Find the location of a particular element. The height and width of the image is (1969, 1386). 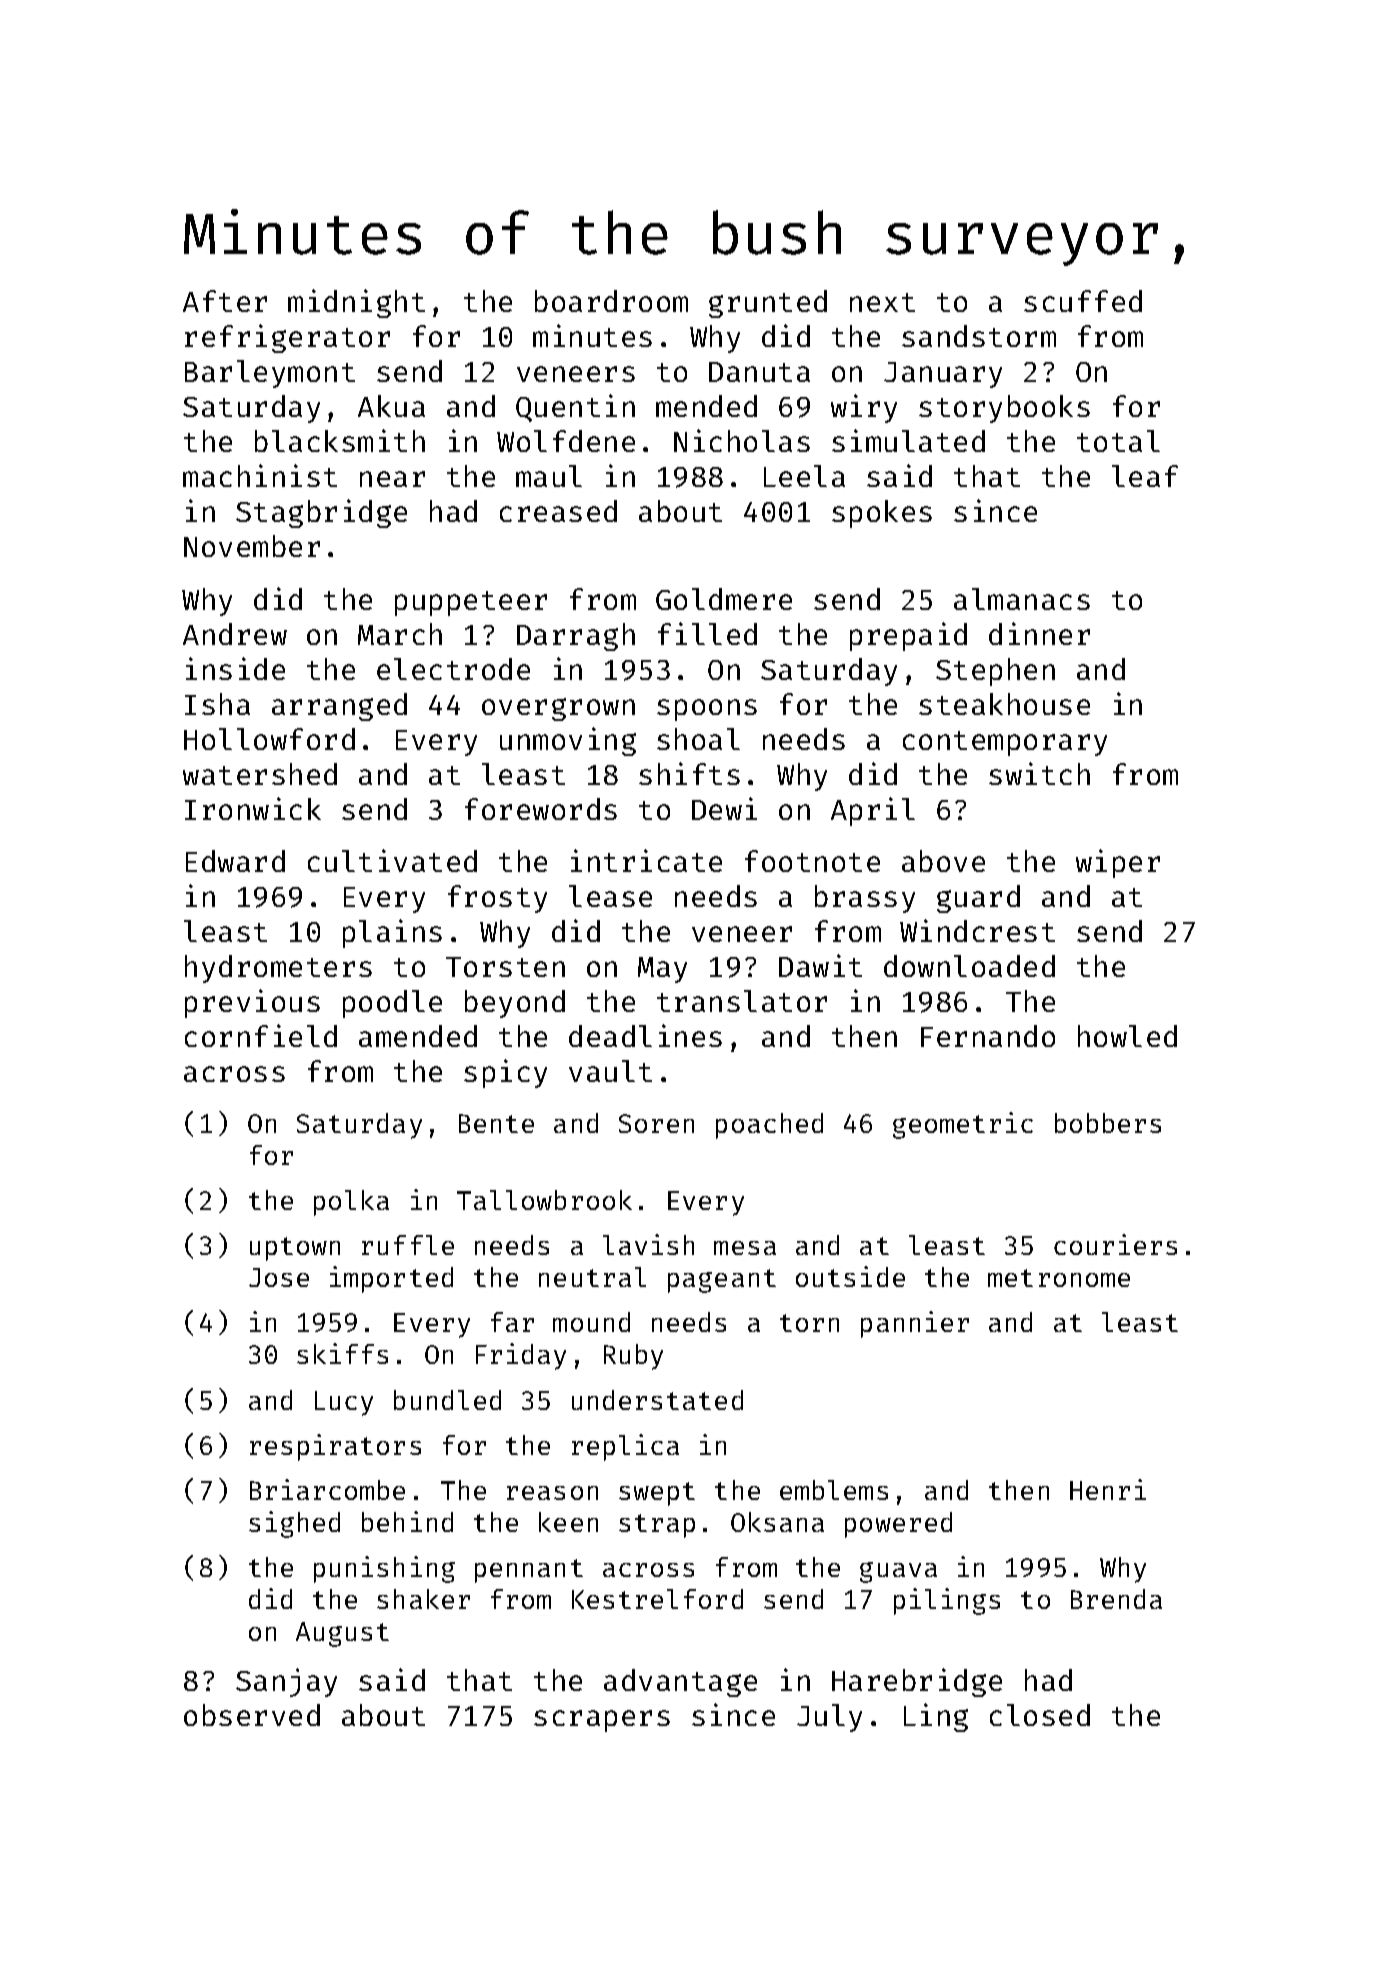

Bente is located at coordinates (496, 1123).
